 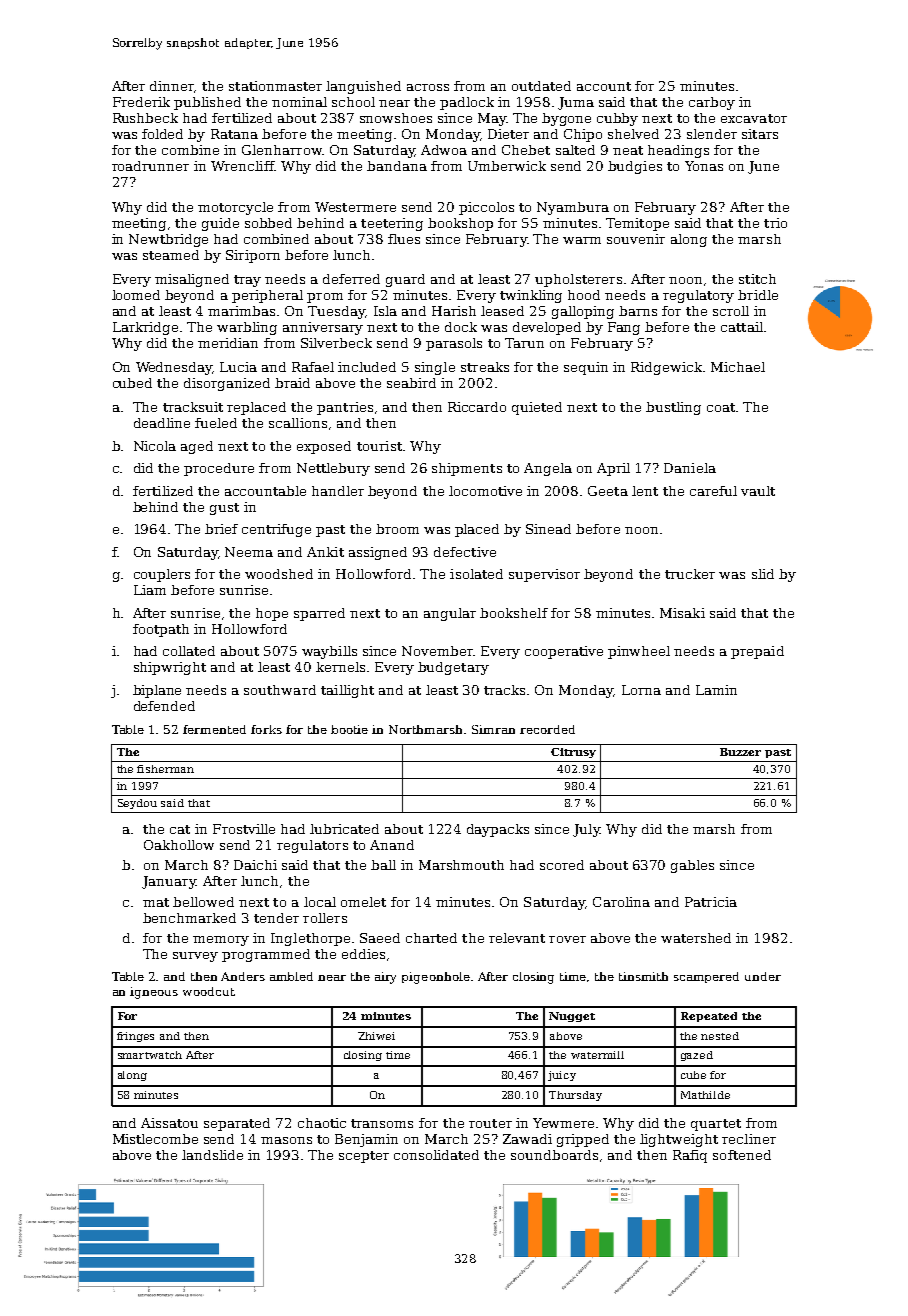 I want to click on Aissatou, so click(x=169, y=1123).
